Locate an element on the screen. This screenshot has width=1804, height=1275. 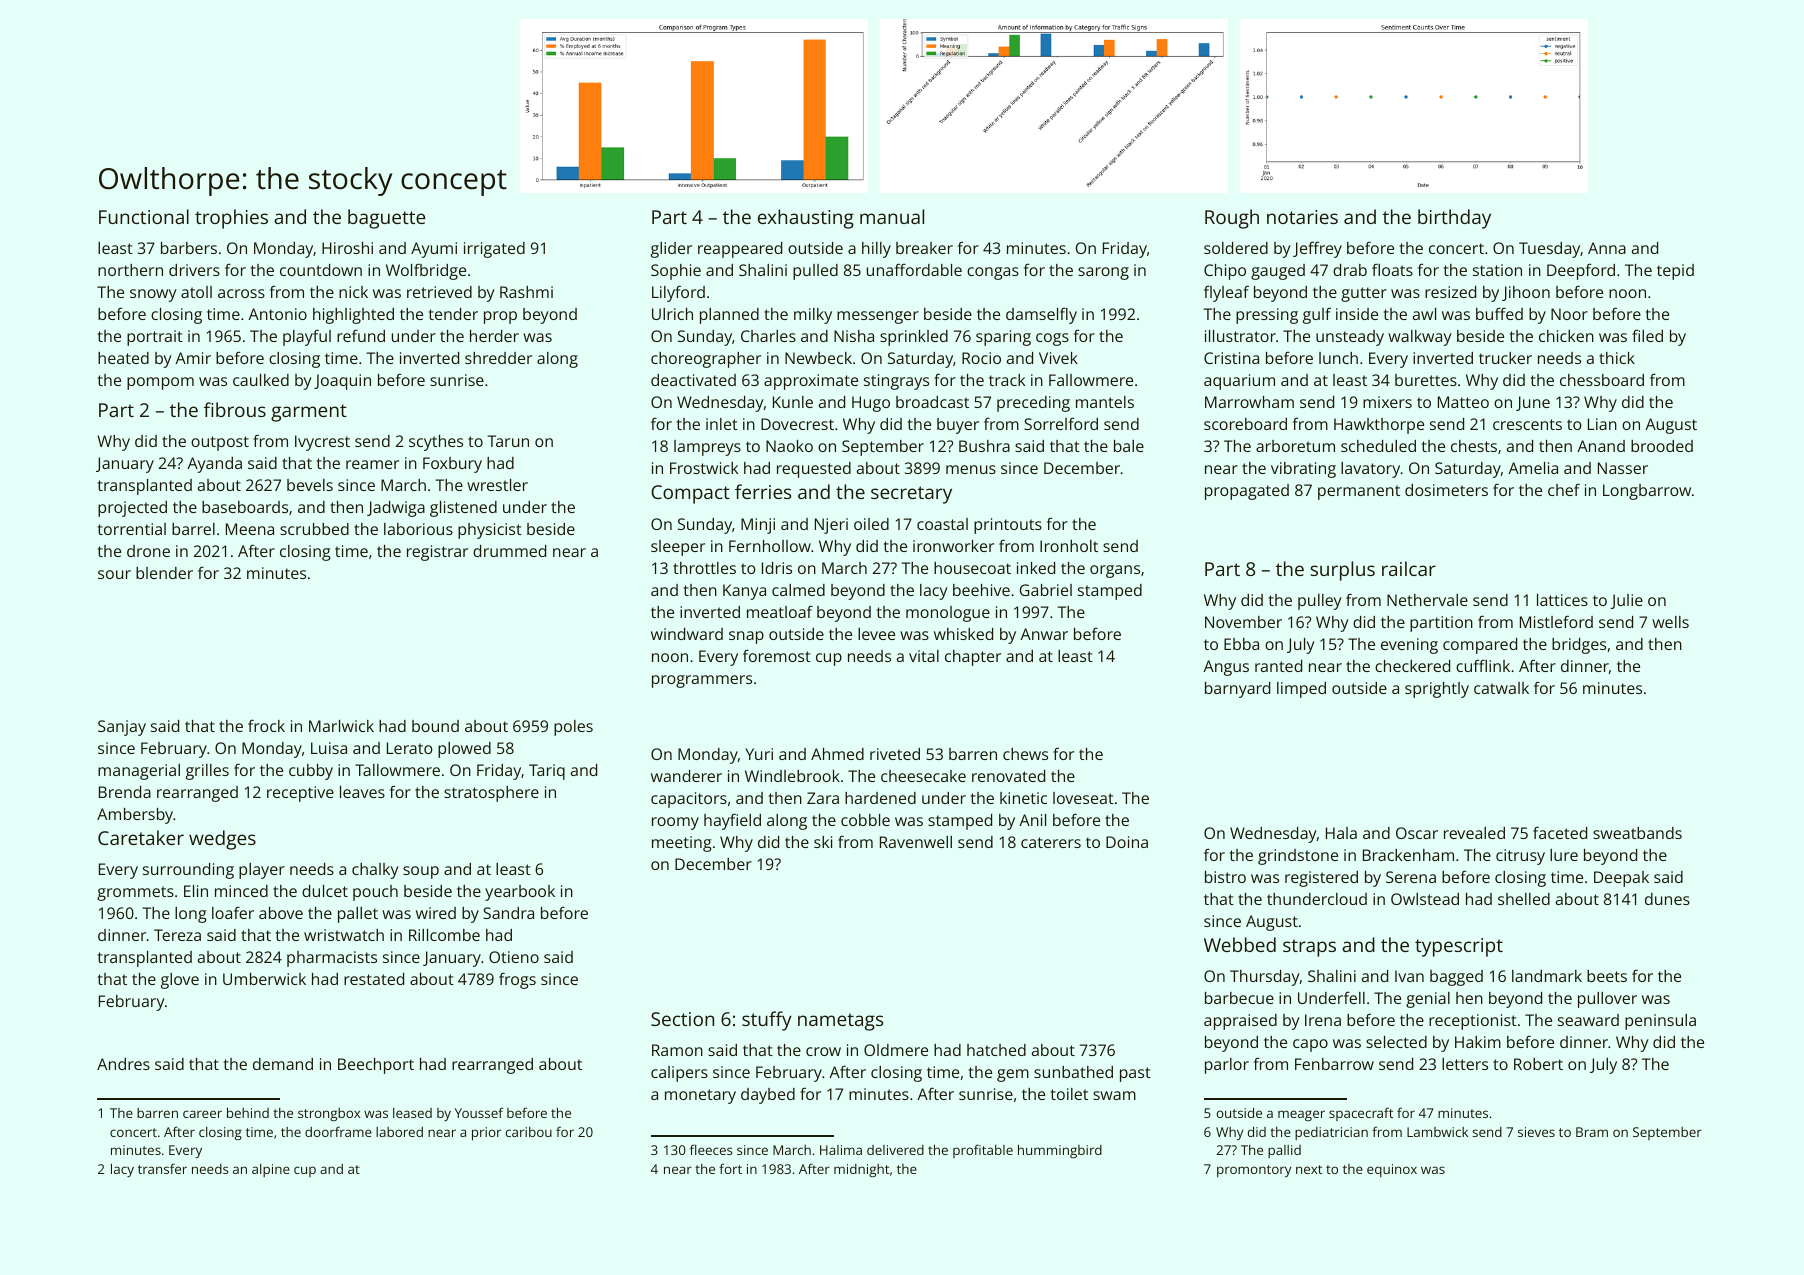
Deepford is located at coordinates (1581, 271).
